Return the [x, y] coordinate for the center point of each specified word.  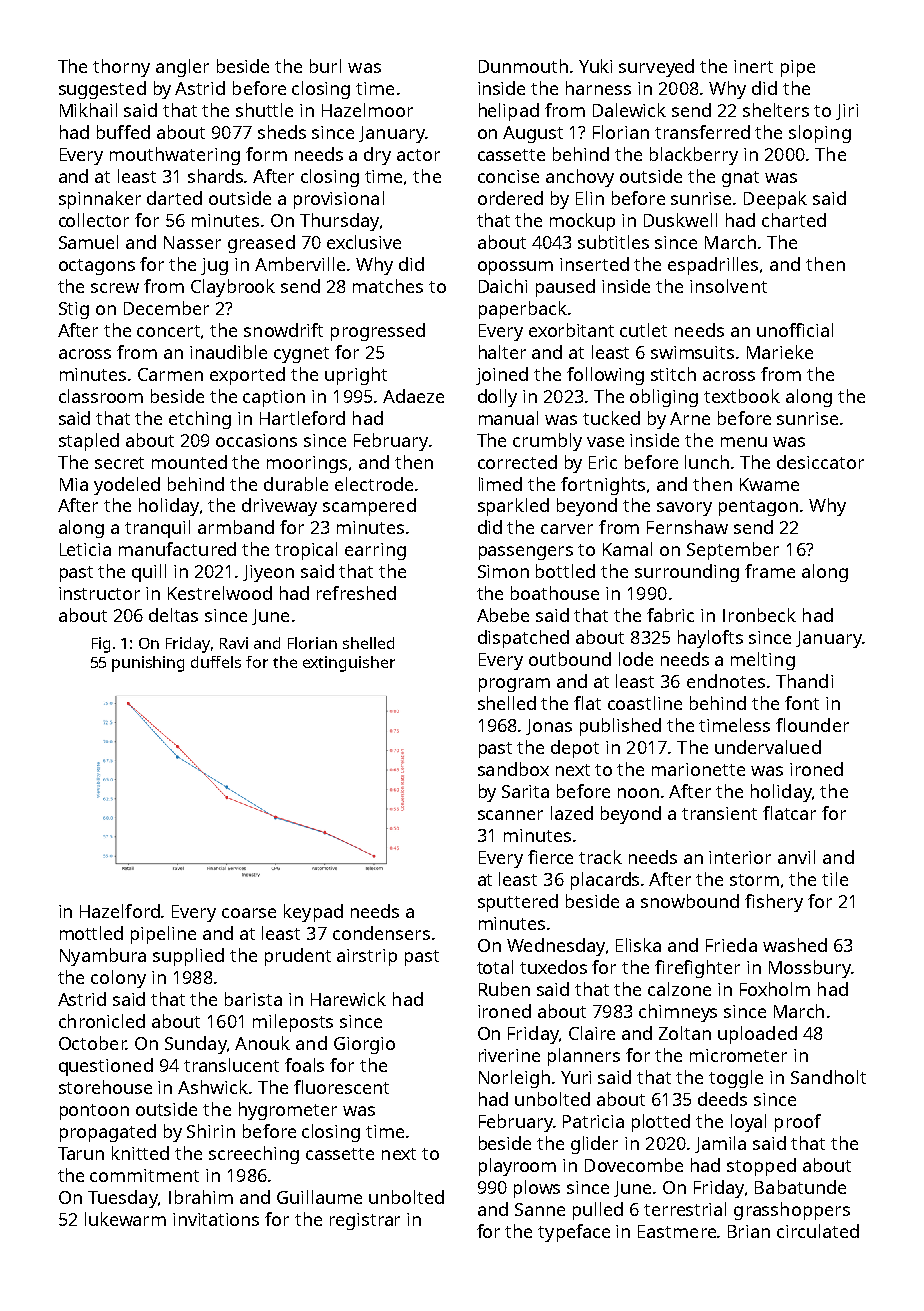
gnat [740, 179]
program [514, 685]
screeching [254, 1155]
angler [182, 68]
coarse [249, 913]
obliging [664, 398]
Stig [74, 310]
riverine [509, 1055]
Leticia [85, 549]
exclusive [364, 242]
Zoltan [685, 1033]
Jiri [847, 112]
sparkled [513, 507]
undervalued [768, 747]
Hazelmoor [367, 110]
